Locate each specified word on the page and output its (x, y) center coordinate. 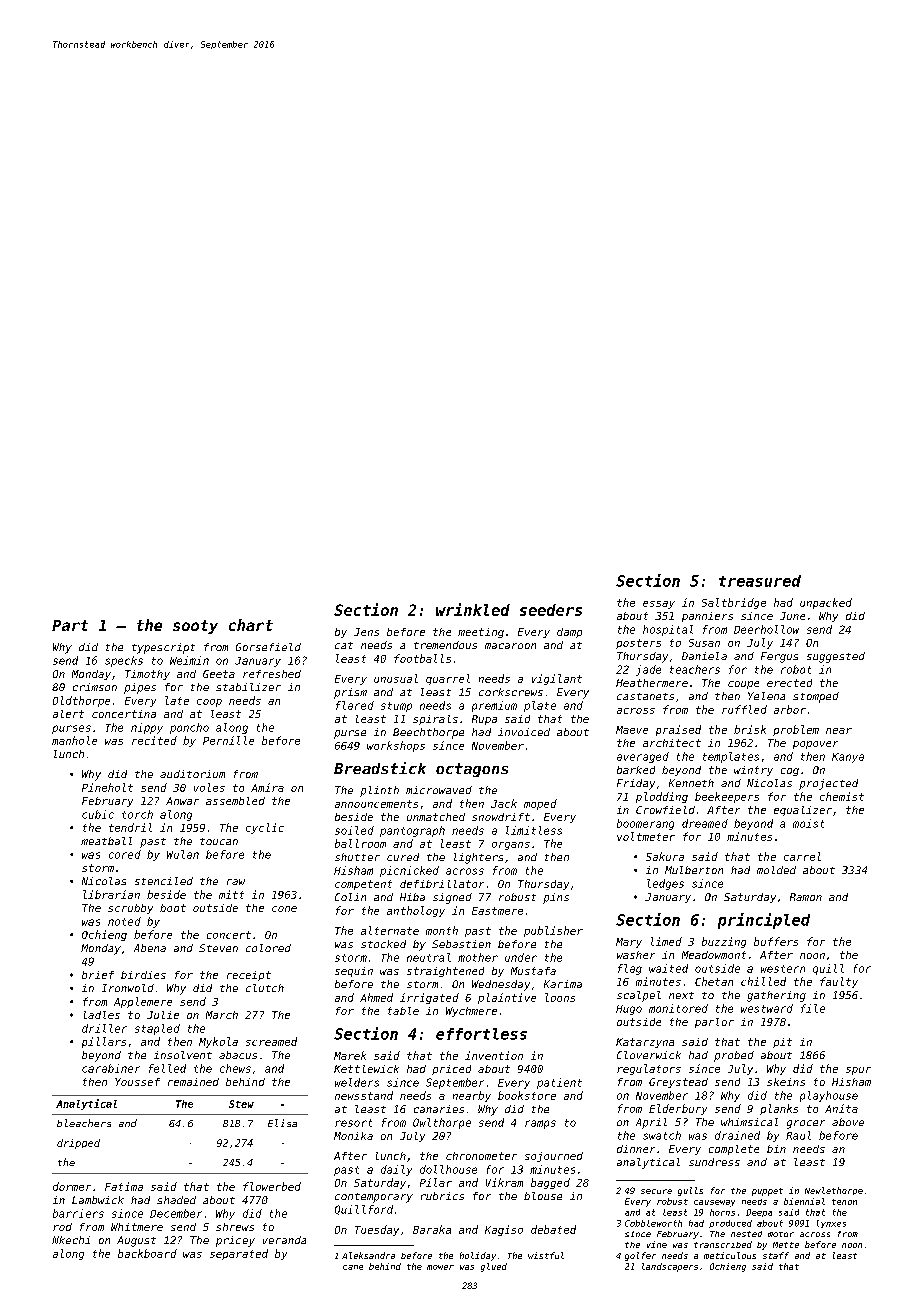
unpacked (826, 603)
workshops (396, 746)
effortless (481, 1034)
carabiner (111, 1068)
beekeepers (727, 797)
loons (560, 997)
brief (98, 975)
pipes (140, 688)
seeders (551, 610)
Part (70, 625)
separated (239, 1254)
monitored (678, 1008)
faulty (839, 982)
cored (125, 854)
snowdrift (501, 817)
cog (790, 772)
